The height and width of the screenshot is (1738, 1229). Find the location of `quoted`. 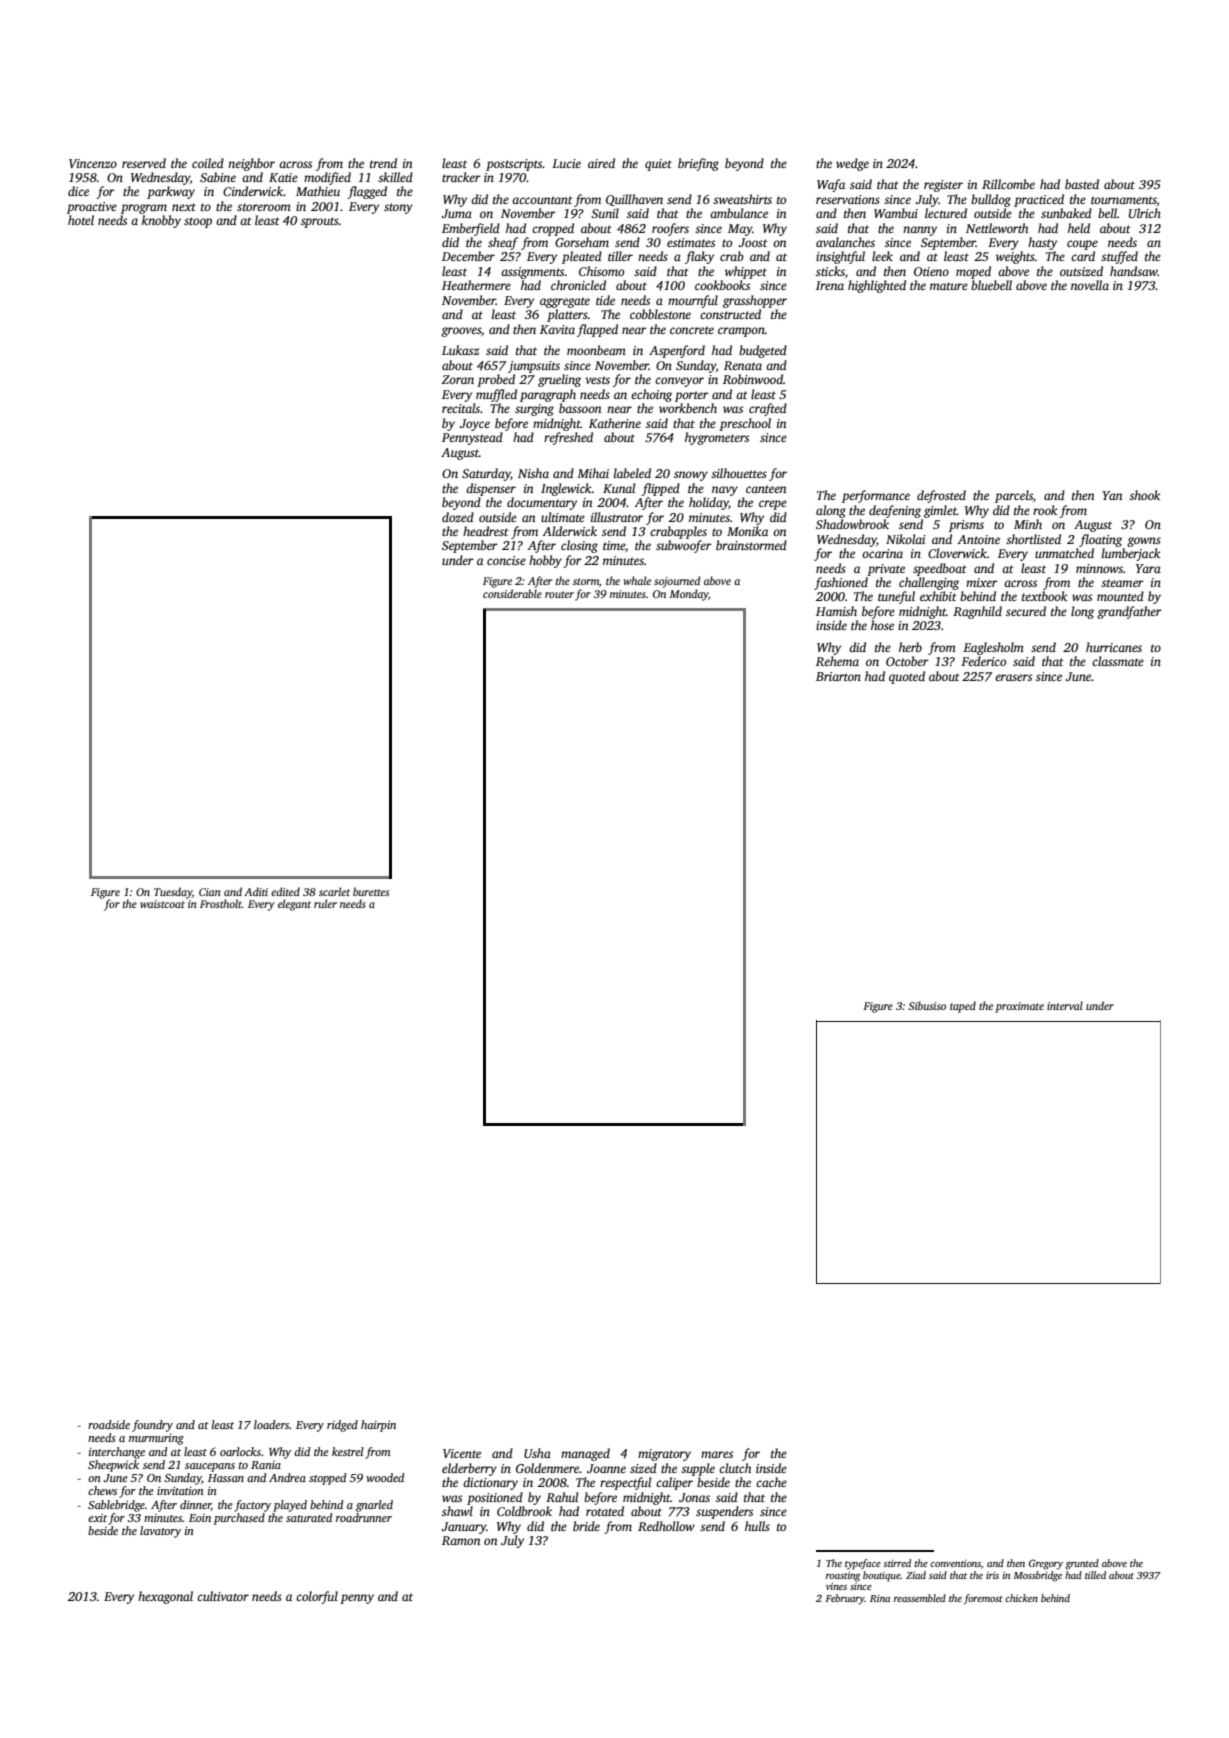

quoted is located at coordinates (907, 677).
